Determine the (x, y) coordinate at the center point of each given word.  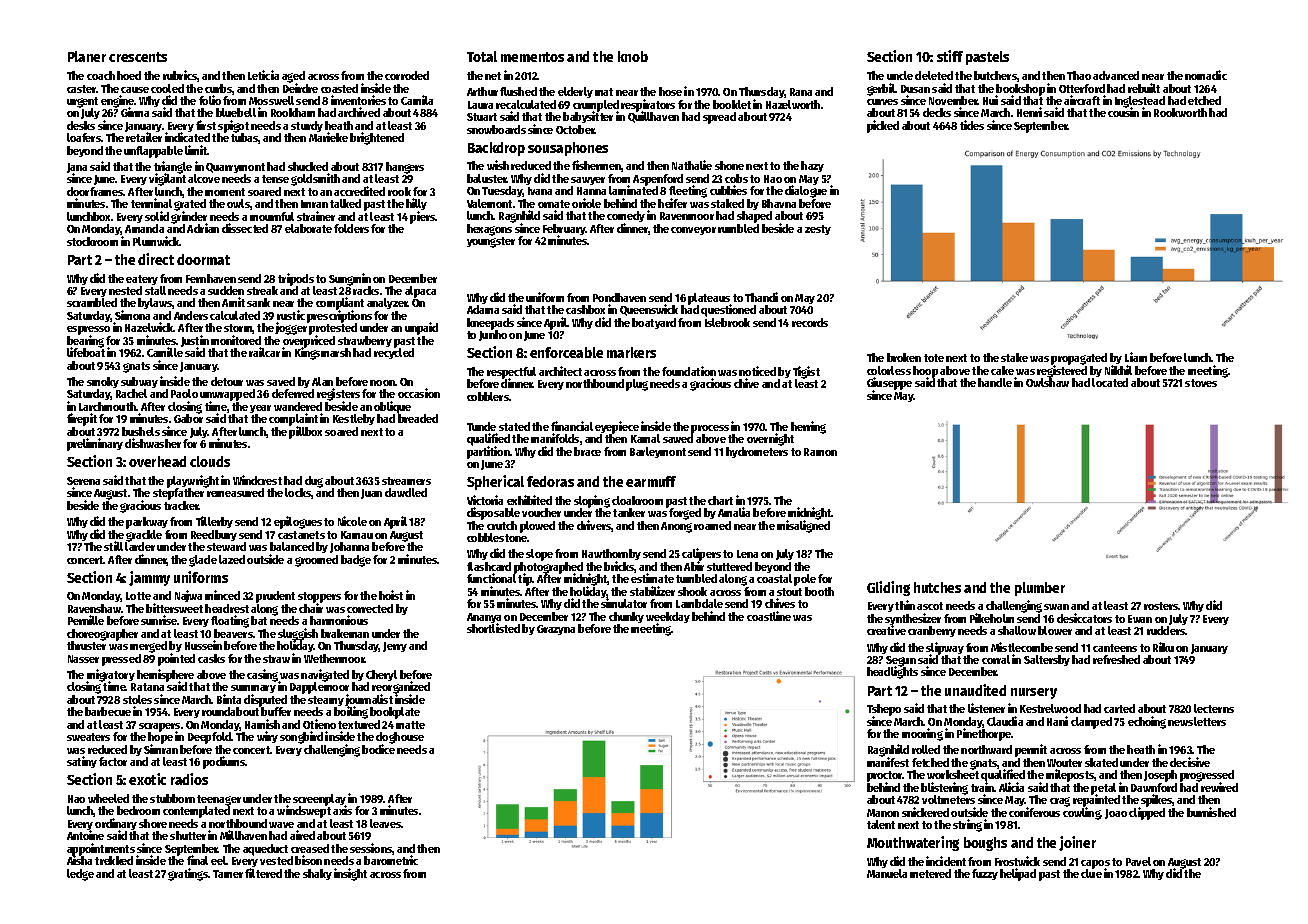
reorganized (401, 688)
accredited (359, 191)
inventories (358, 100)
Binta (229, 699)
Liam (1136, 357)
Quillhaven (653, 117)
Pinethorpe (984, 735)
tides (972, 125)
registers (338, 395)
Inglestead (1140, 102)
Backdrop (496, 149)
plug (637, 385)
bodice (378, 749)
